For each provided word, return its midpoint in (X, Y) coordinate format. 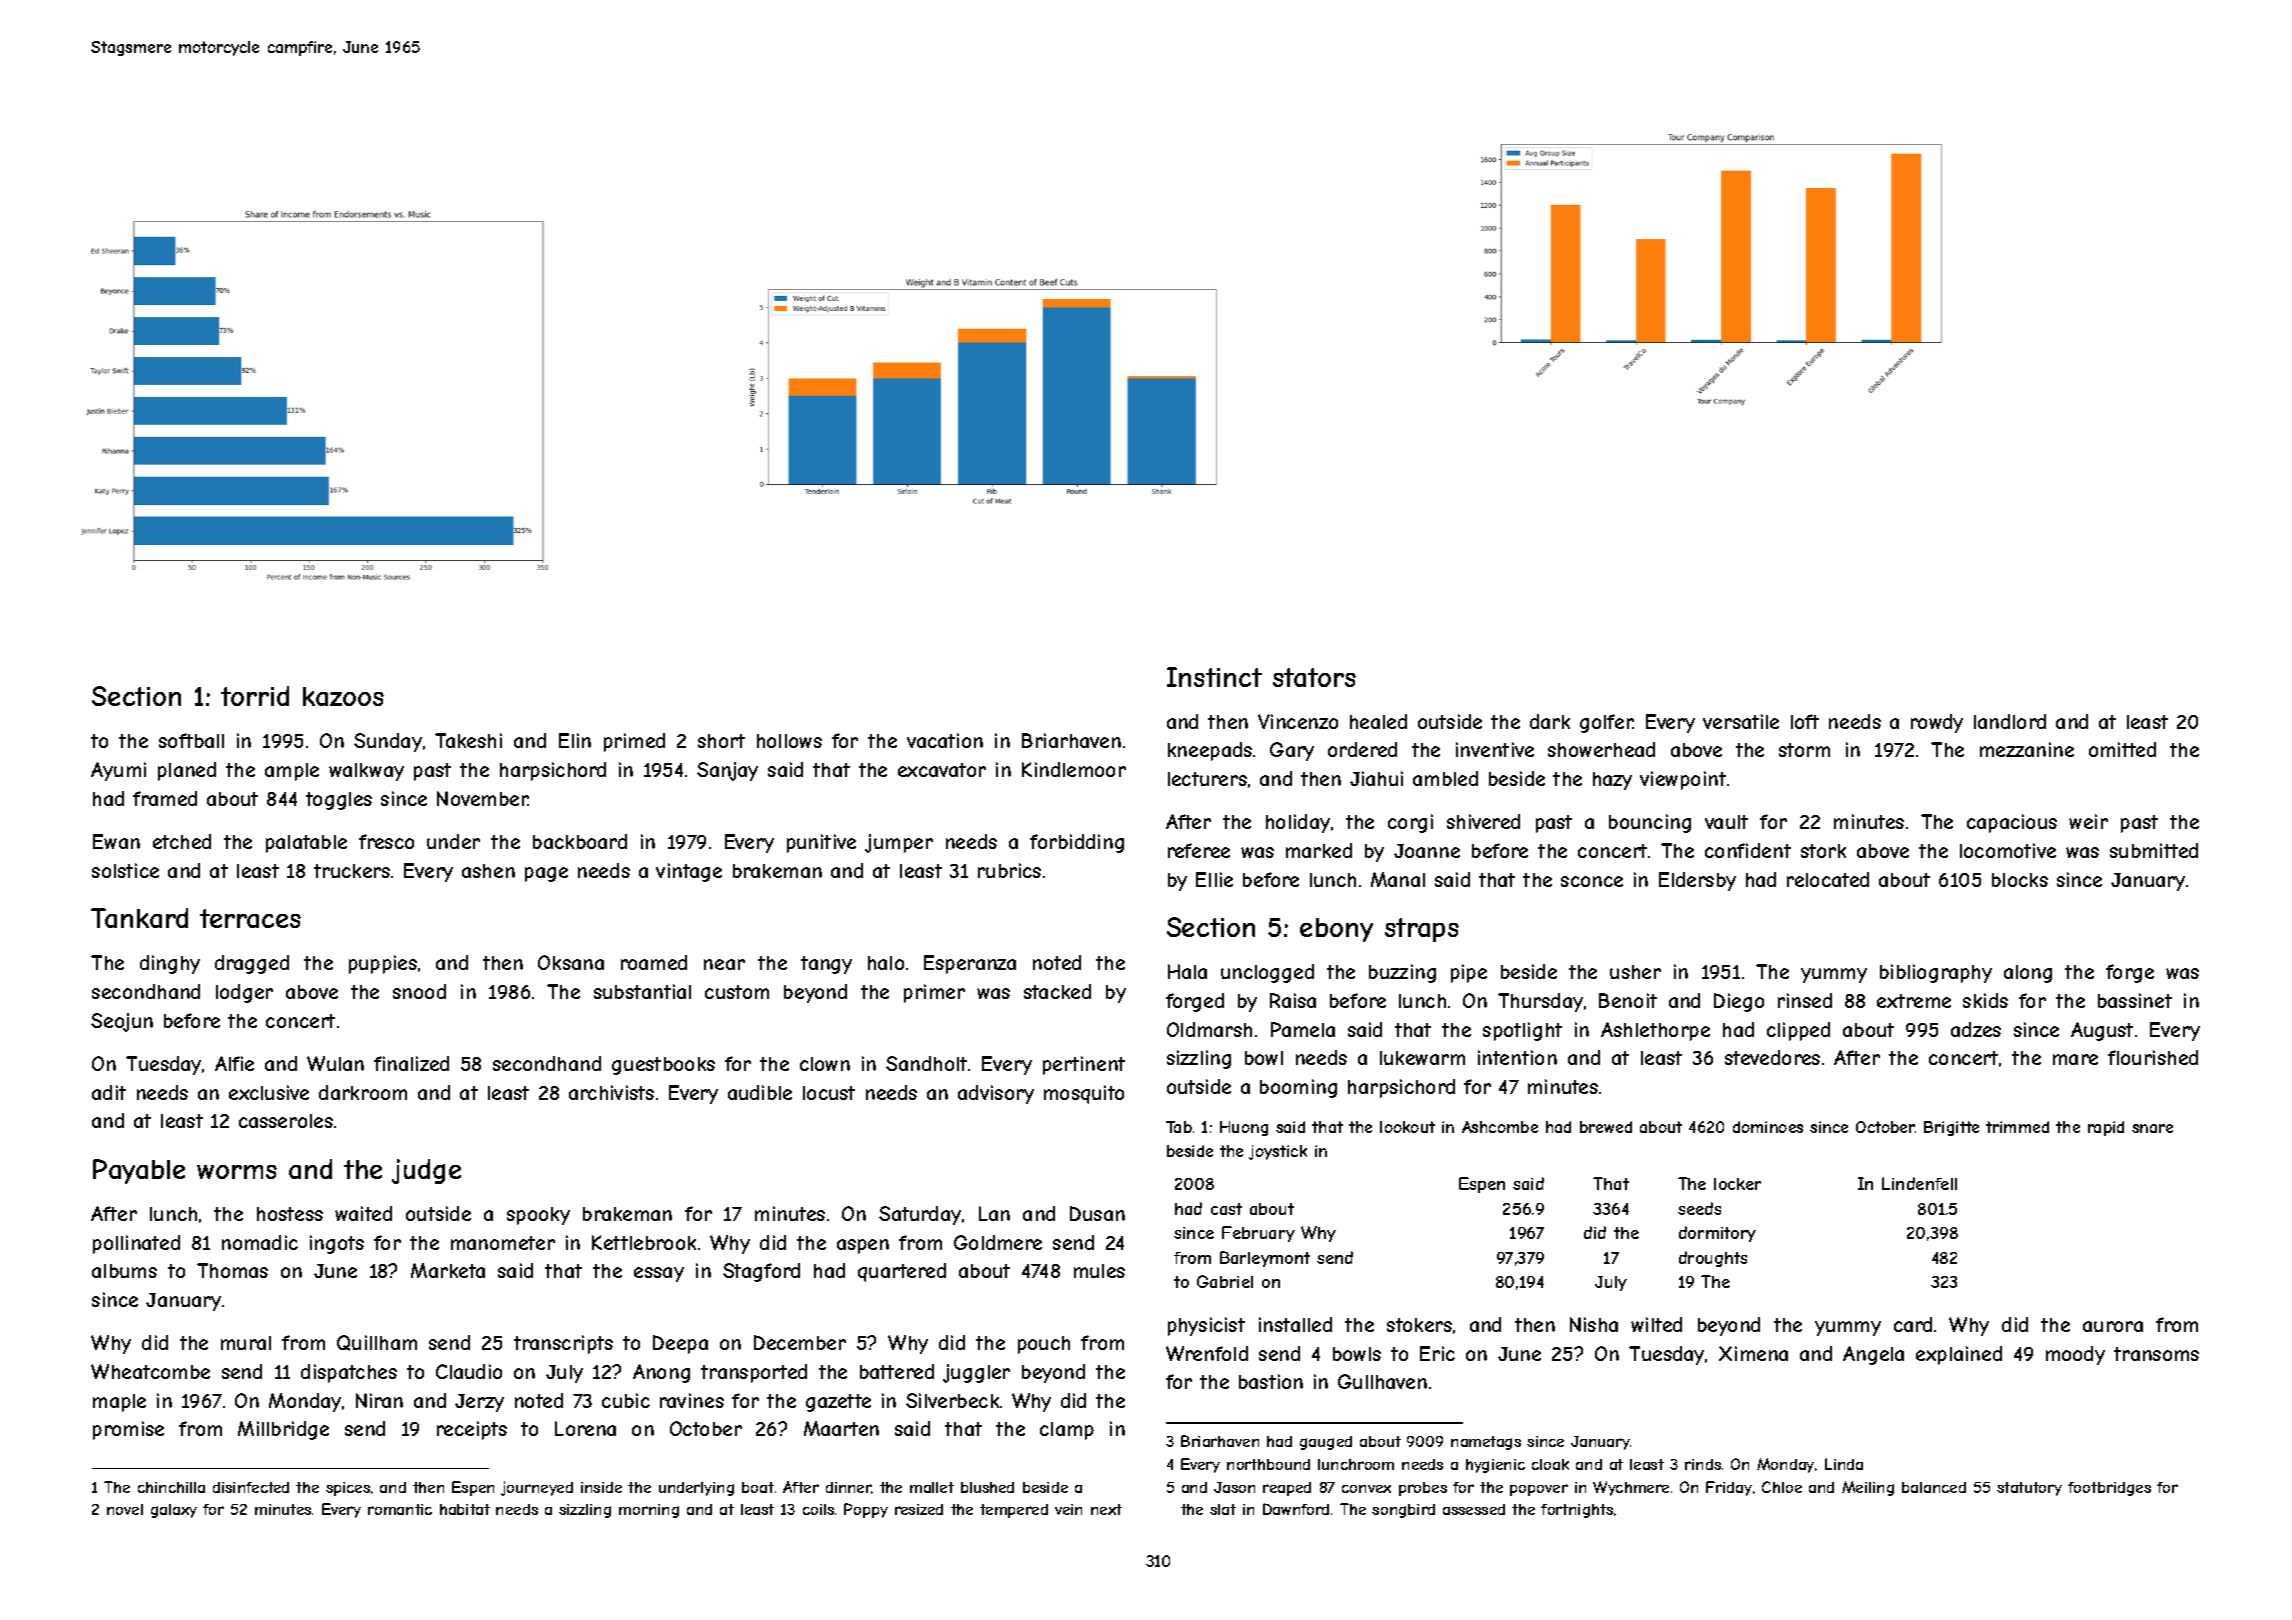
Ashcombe (1500, 1127)
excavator (942, 770)
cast (1226, 1209)
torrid (255, 696)
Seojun (122, 1022)
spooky (538, 1216)
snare (2152, 1128)
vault (1726, 822)
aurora (2113, 1326)
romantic (400, 1509)
